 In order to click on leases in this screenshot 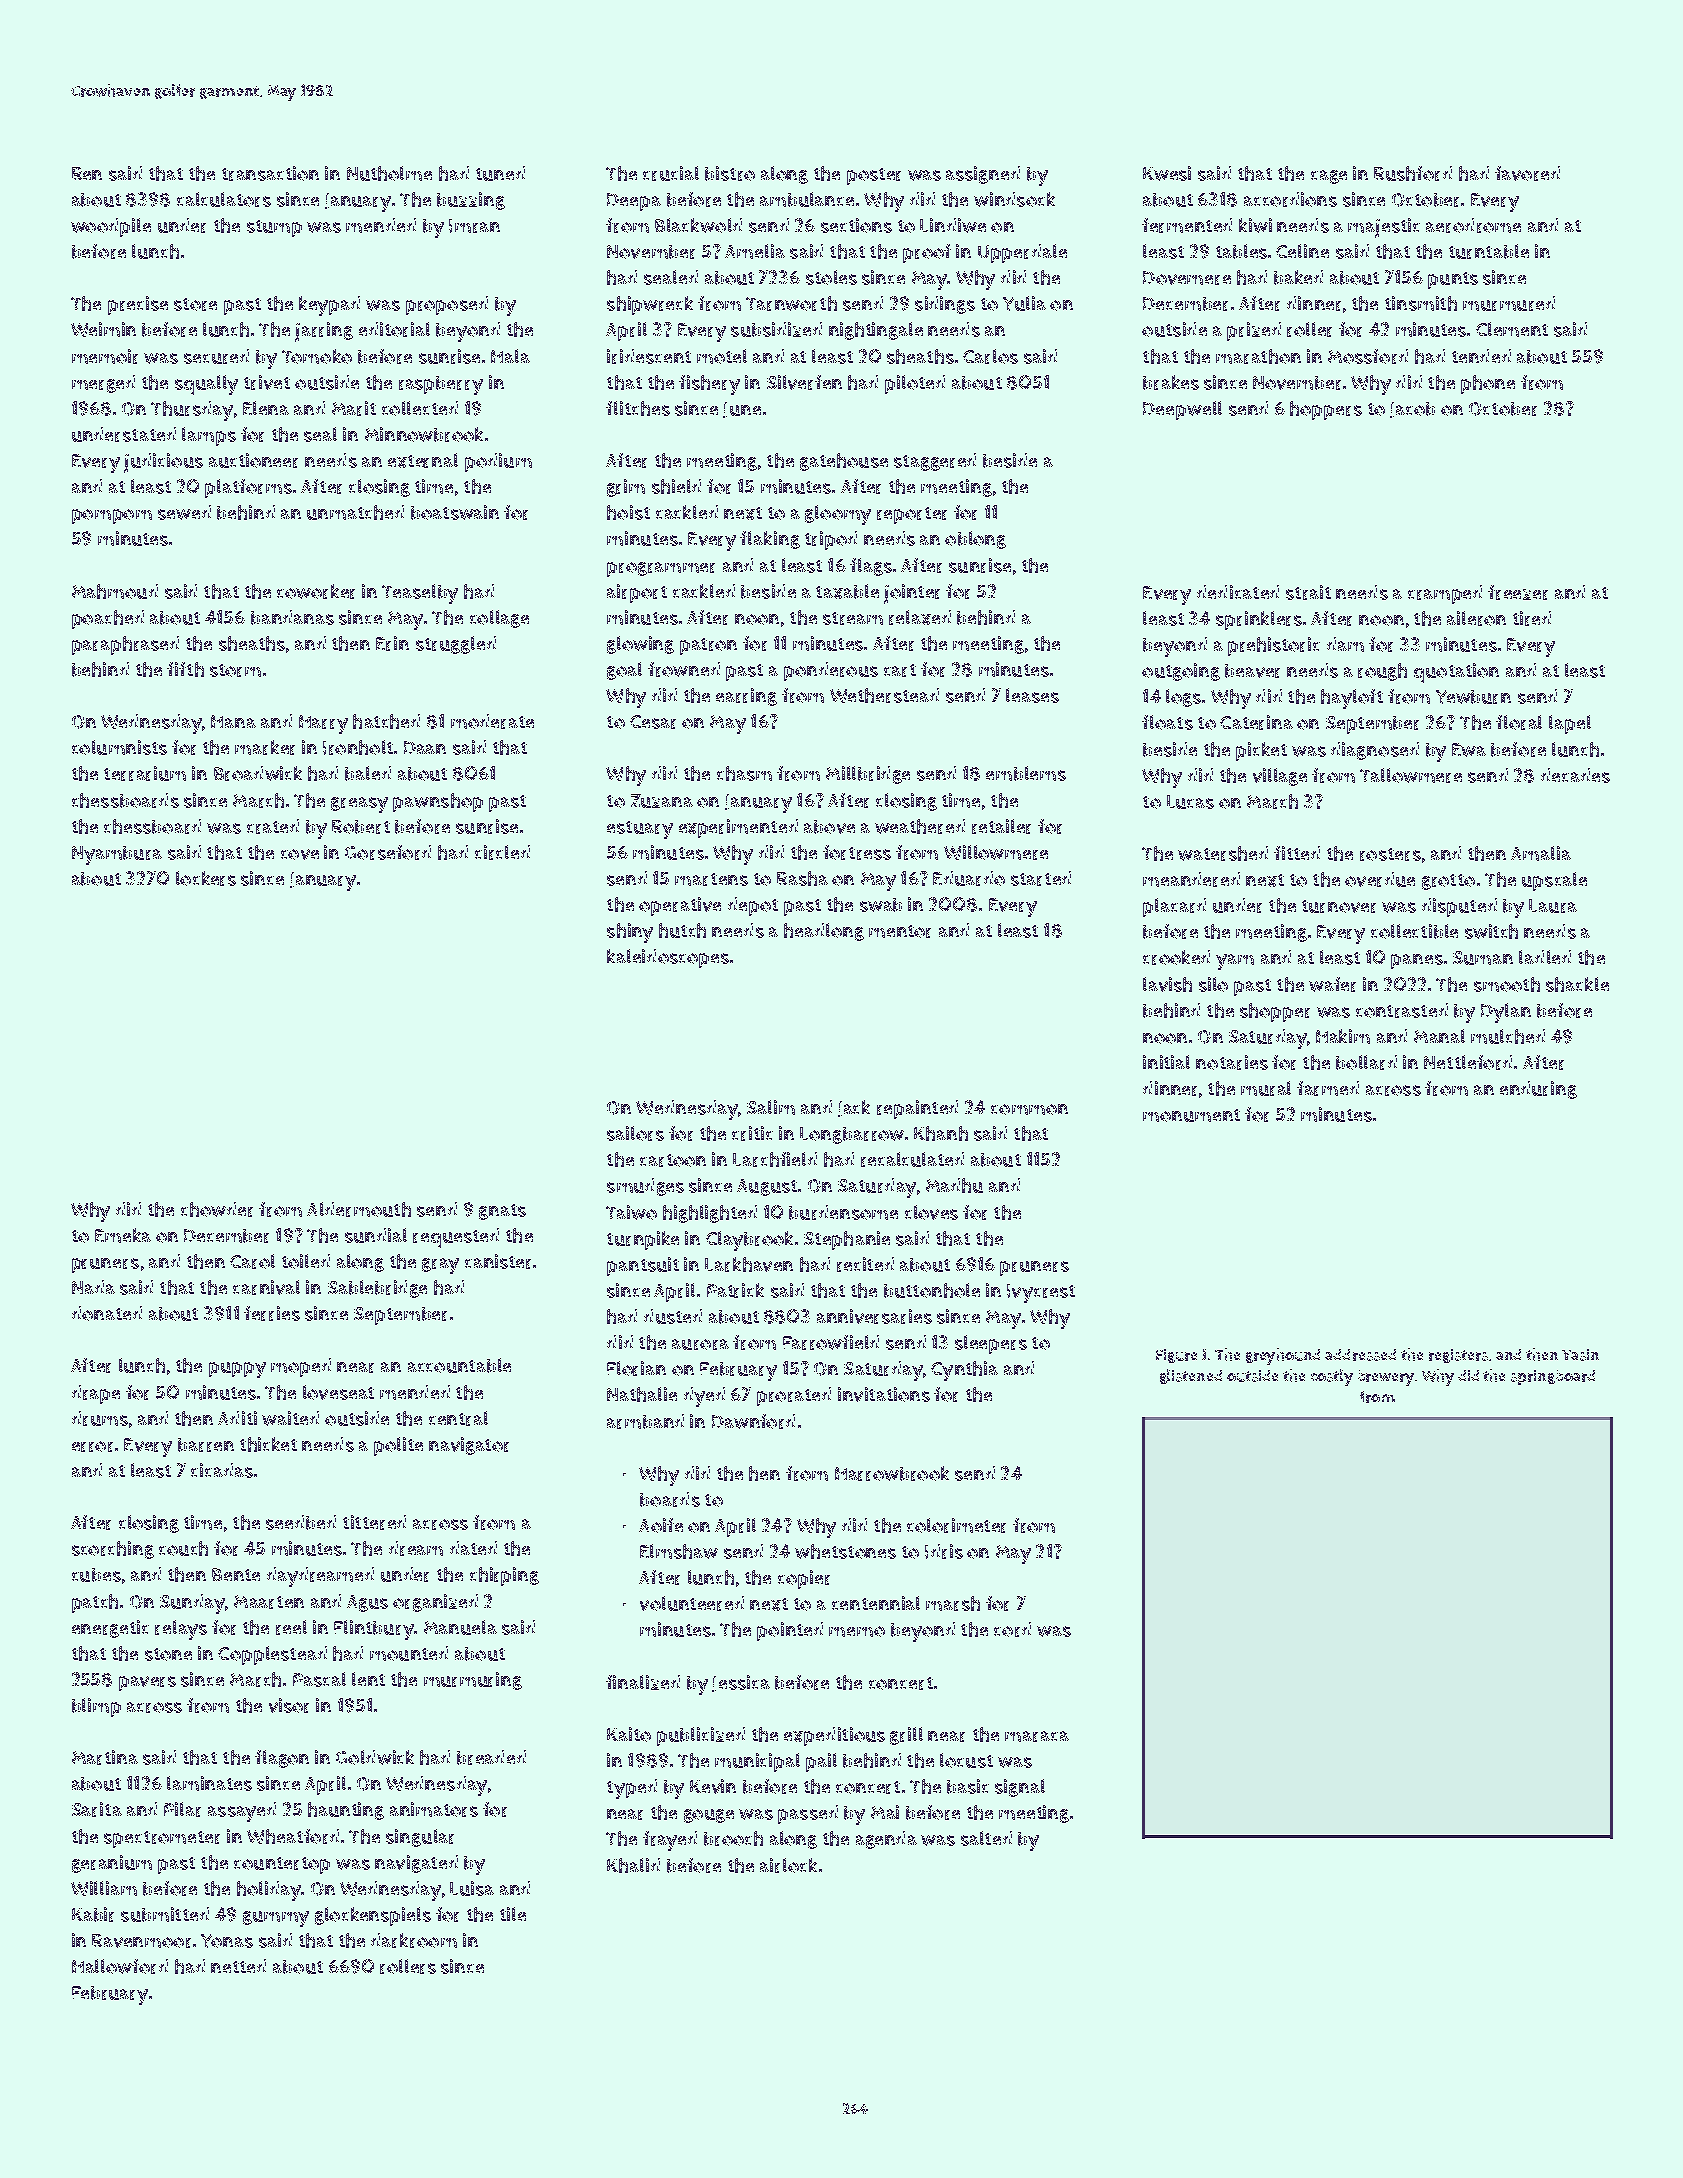, I will do `click(1032, 695)`.
